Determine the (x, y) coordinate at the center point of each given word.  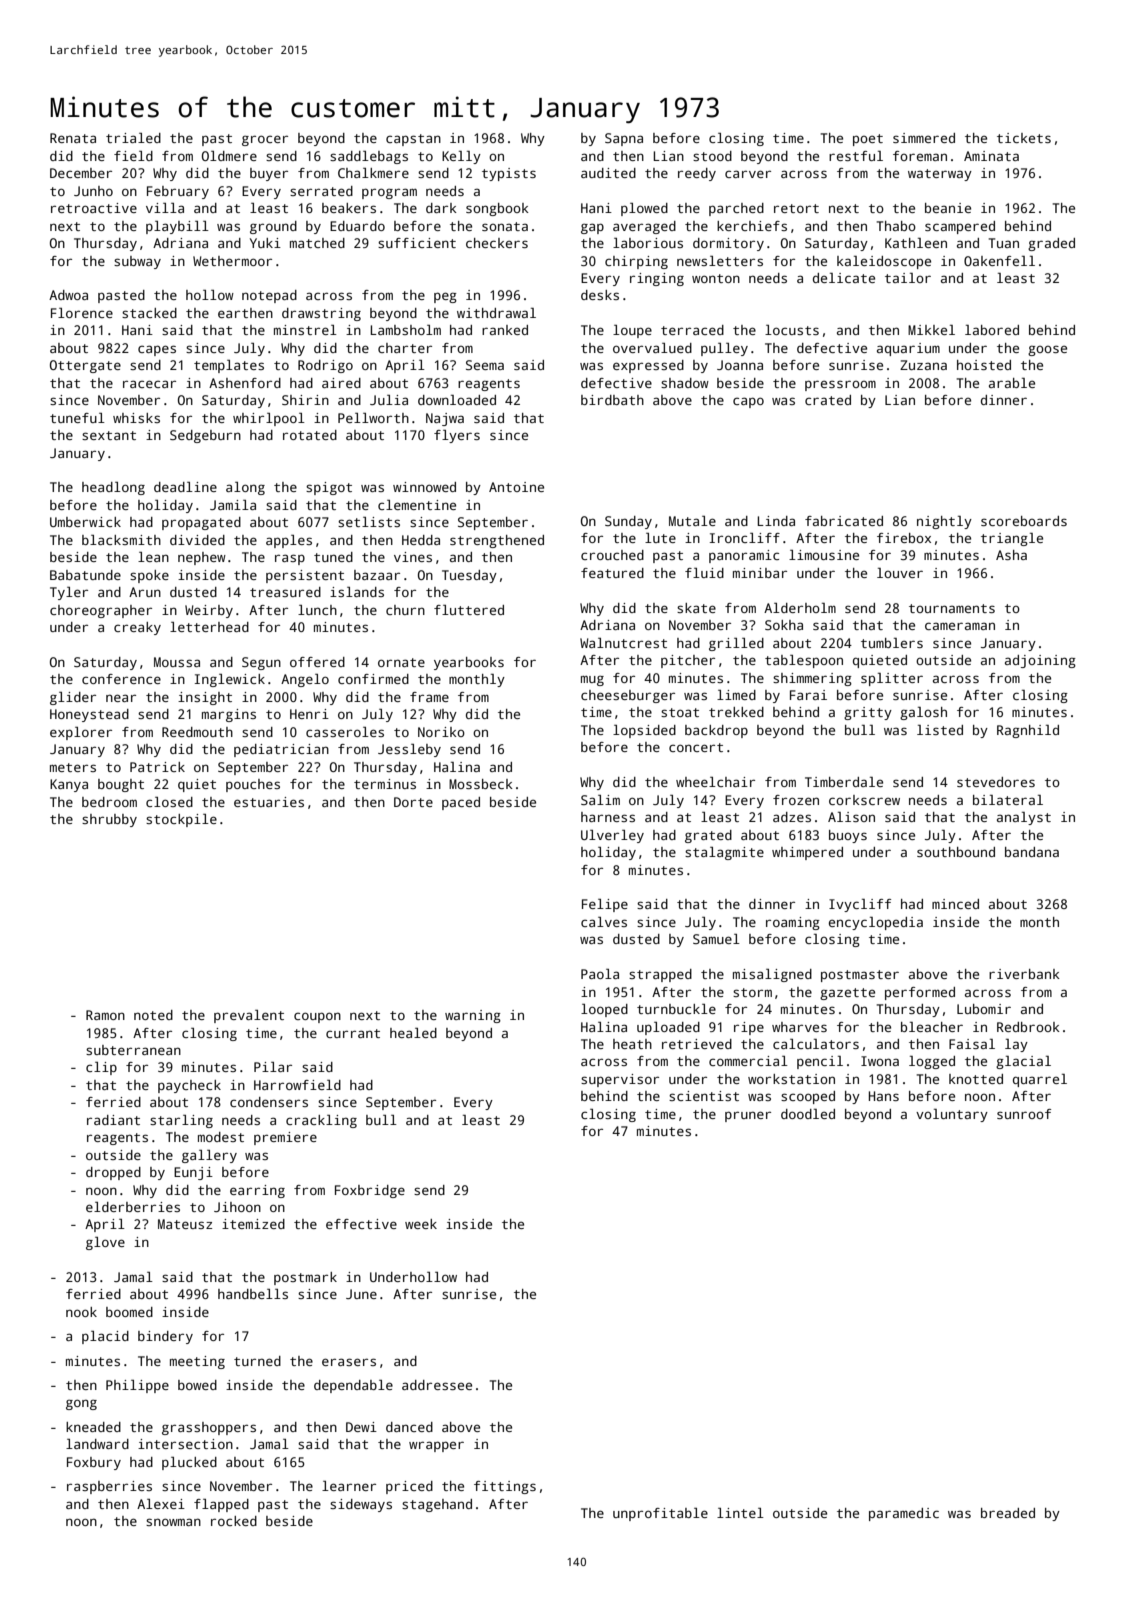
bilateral (1008, 800)
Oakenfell (999, 261)
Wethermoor (232, 261)
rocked (234, 1521)
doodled (808, 1114)
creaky (137, 628)
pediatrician (281, 750)
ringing (657, 279)
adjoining (1040, 661)
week (421, 1224)
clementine (417, 505)
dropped (113, 1173)
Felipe (605, 905)
